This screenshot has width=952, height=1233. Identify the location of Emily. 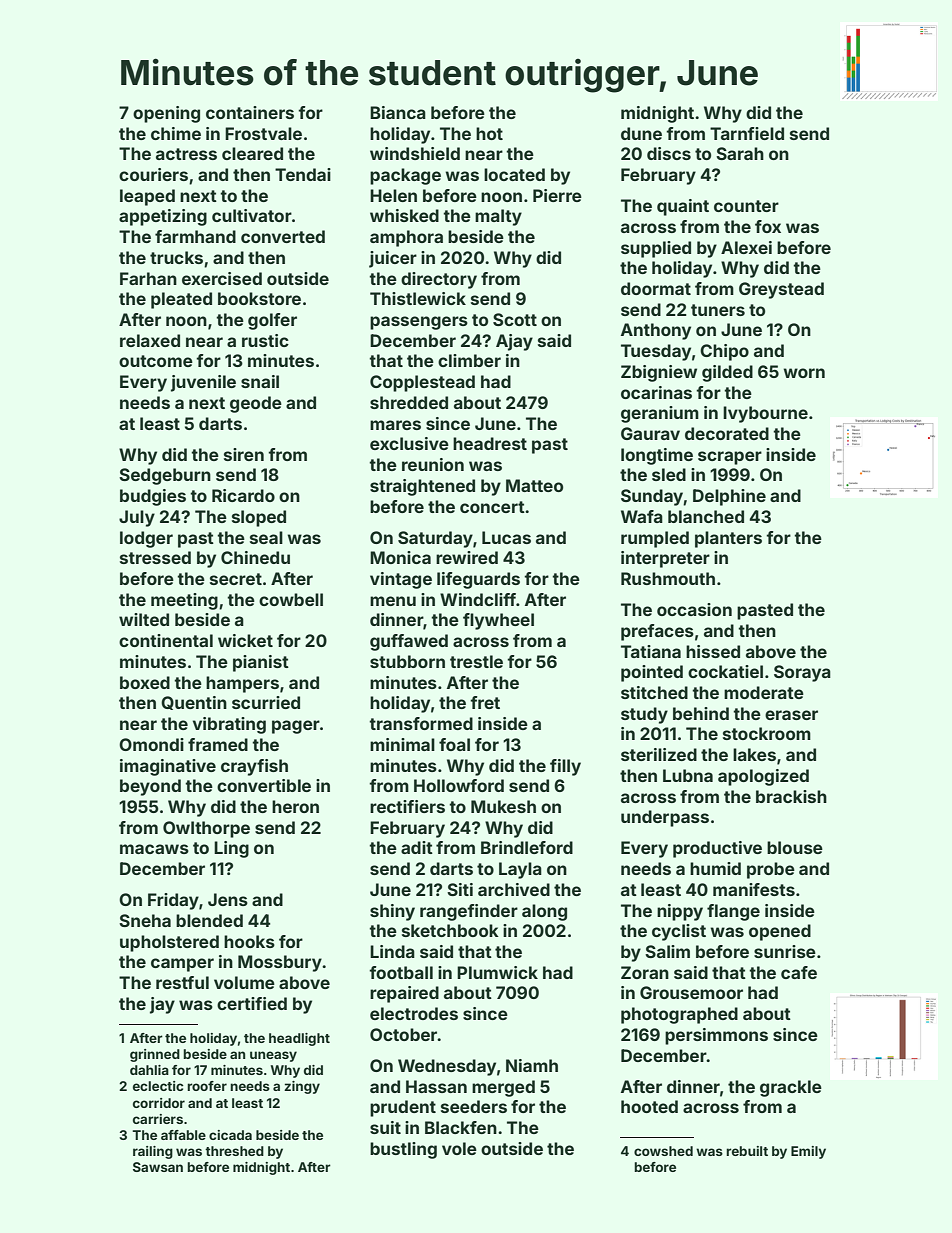
(808, 1152).
